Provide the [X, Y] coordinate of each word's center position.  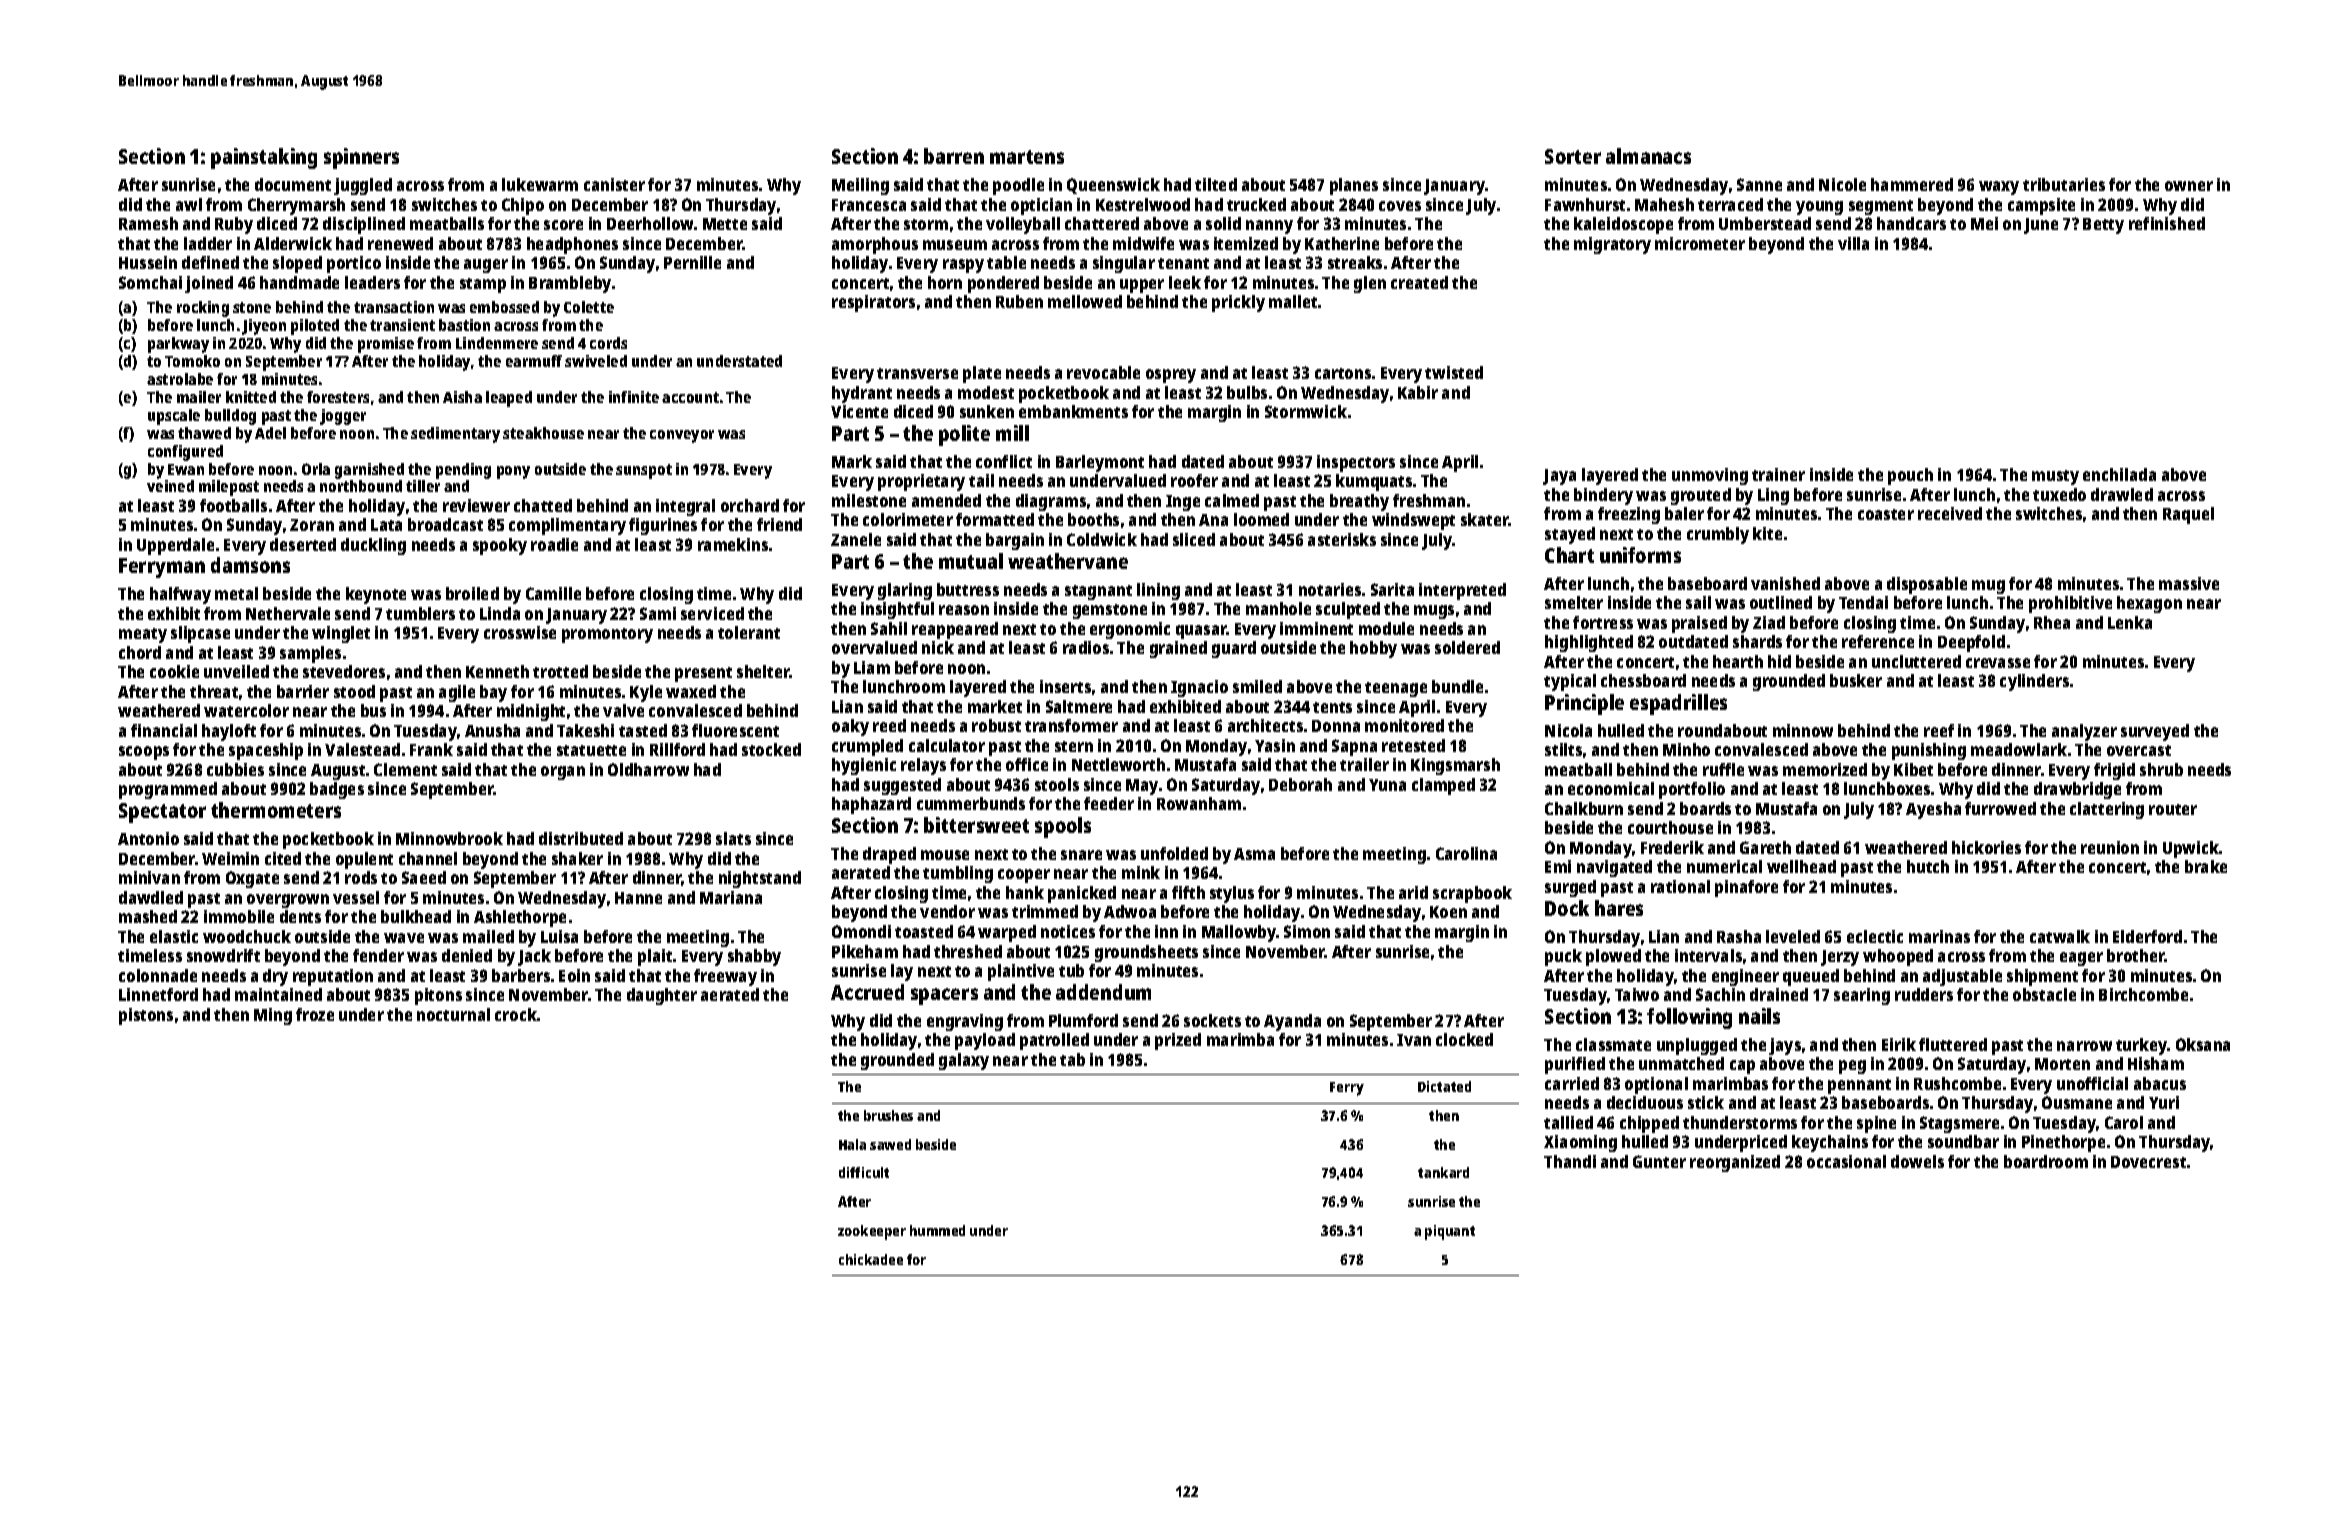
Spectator [162, 813]
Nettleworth [1118, 764]
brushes [888, 1115]
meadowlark [2019, 749]
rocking [203, 309]
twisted [1454, 372]
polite [964, 435]
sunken [987, 411]
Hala [852, 1144]
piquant [1450, 1232]
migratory [1612, 245]
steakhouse [543, 433]
